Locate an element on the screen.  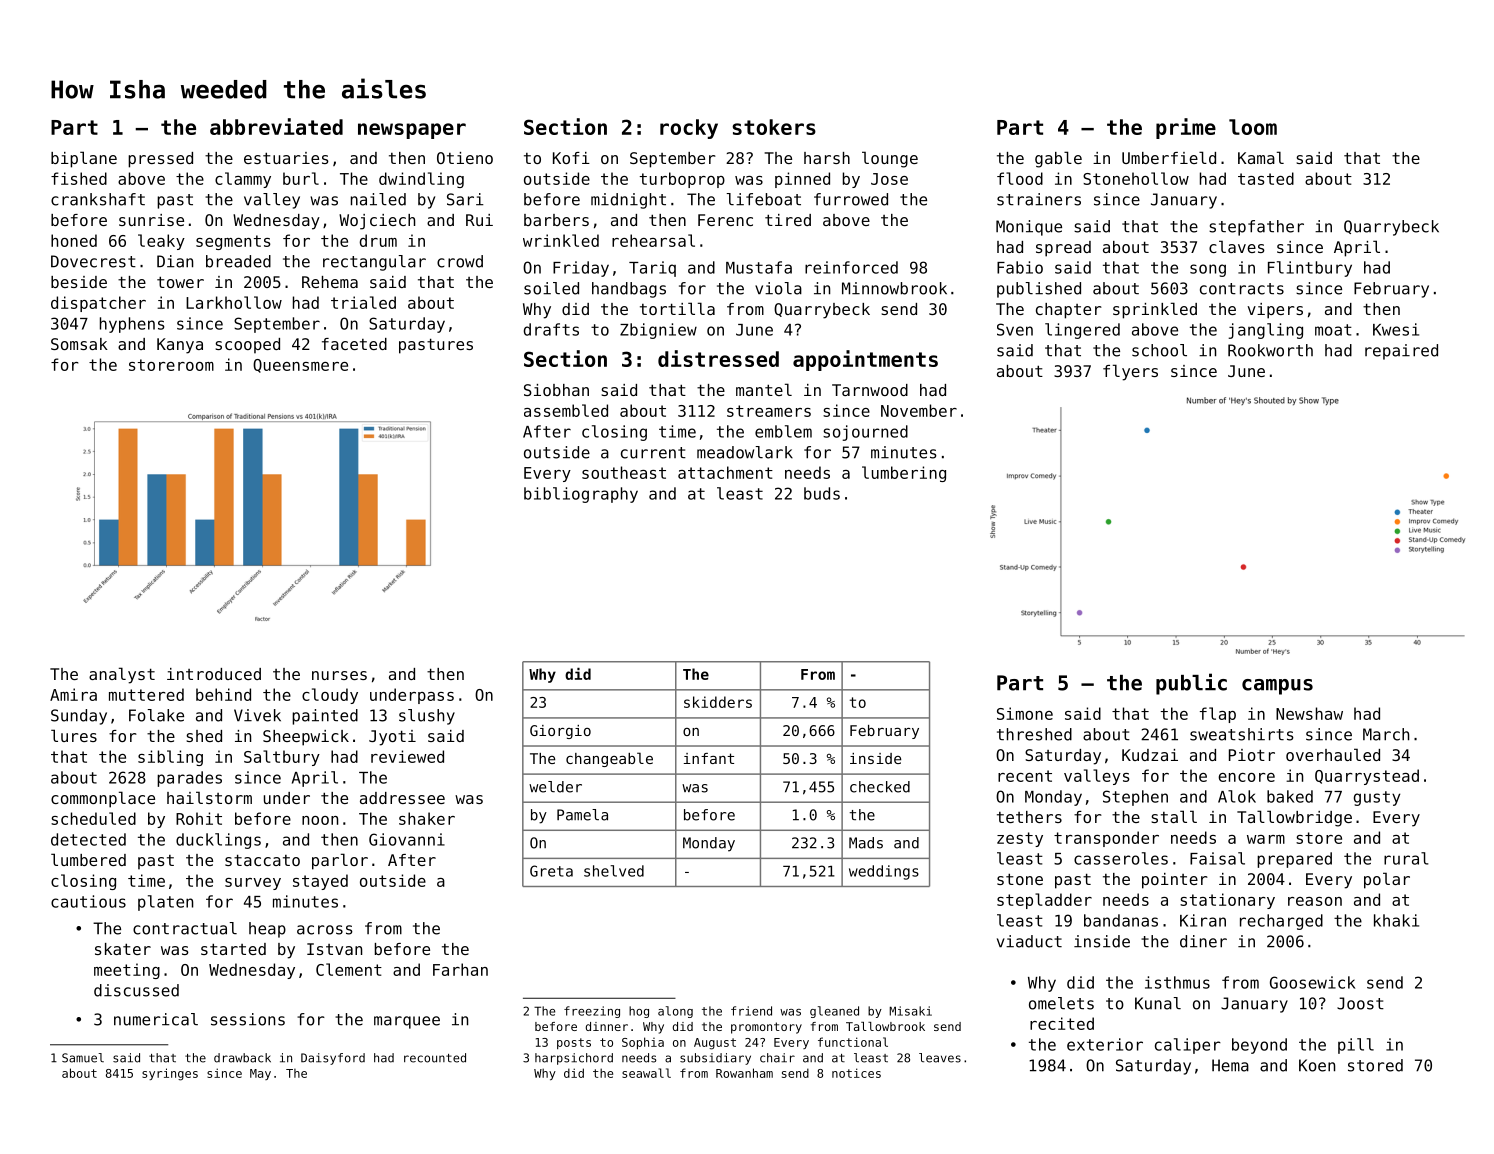
Somsak is located at coordinates (79, 344).
